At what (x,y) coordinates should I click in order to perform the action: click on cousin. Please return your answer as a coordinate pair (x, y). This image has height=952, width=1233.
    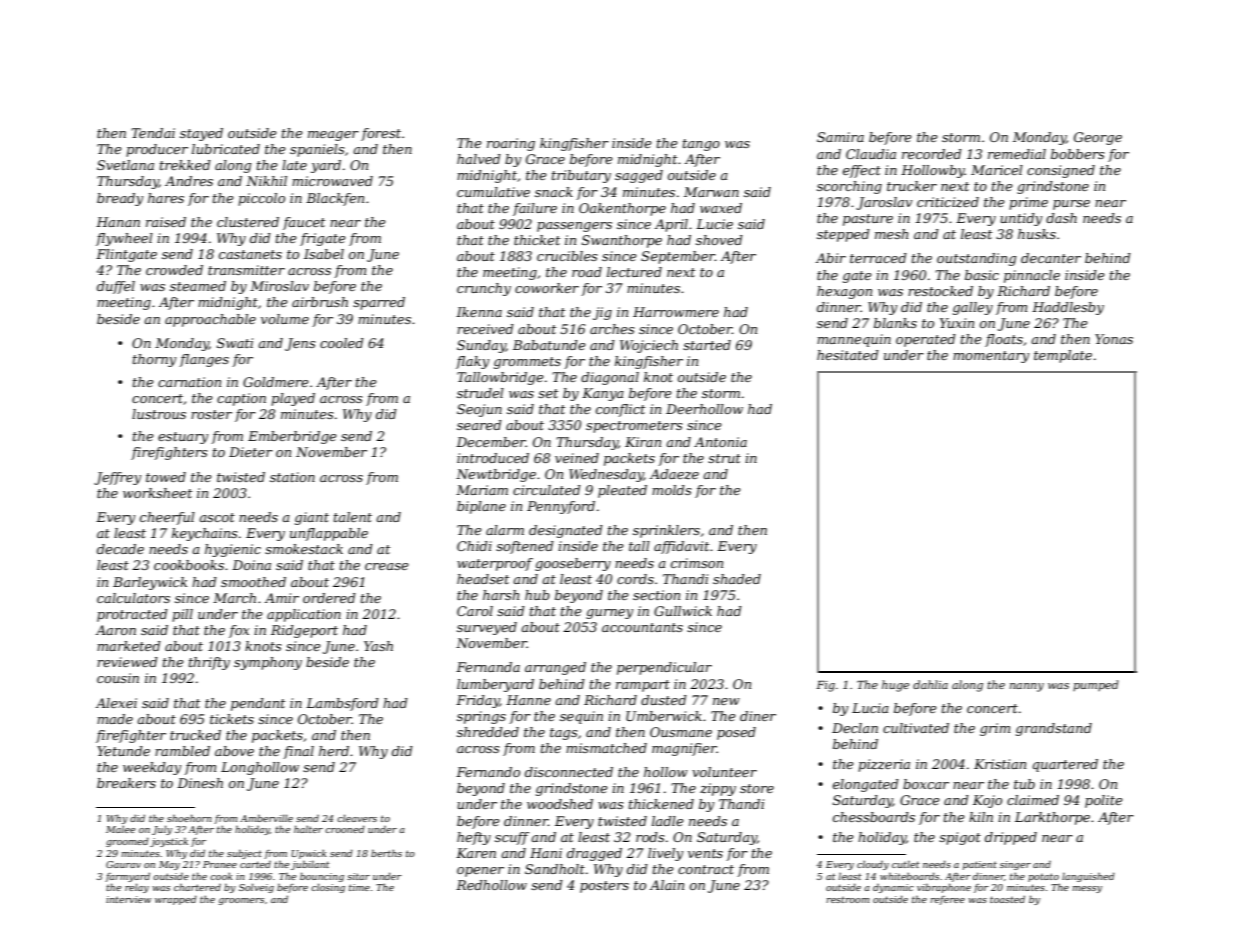
    Looking at the image, I should click on (118, 678).
